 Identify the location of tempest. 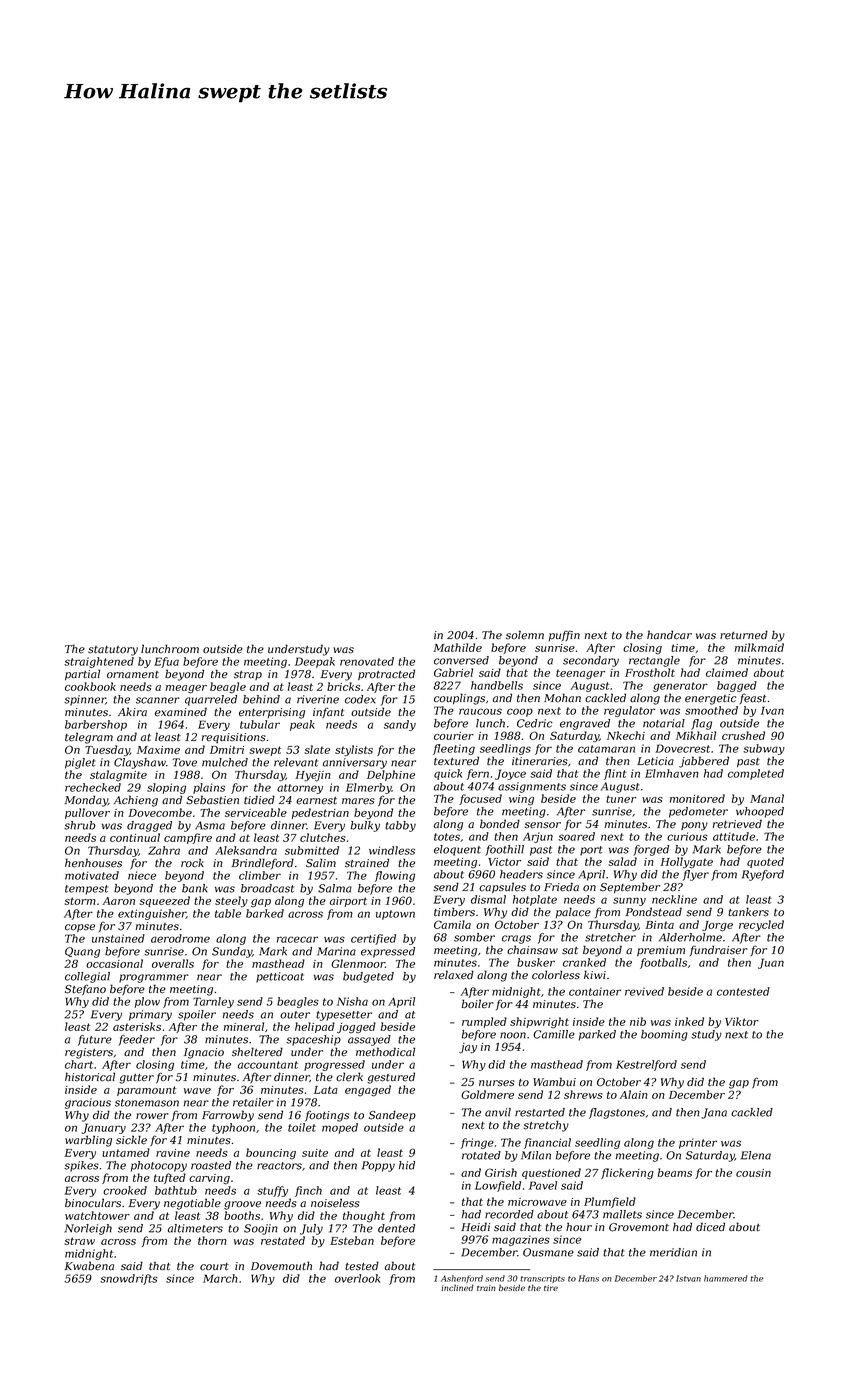
(86, 890).
